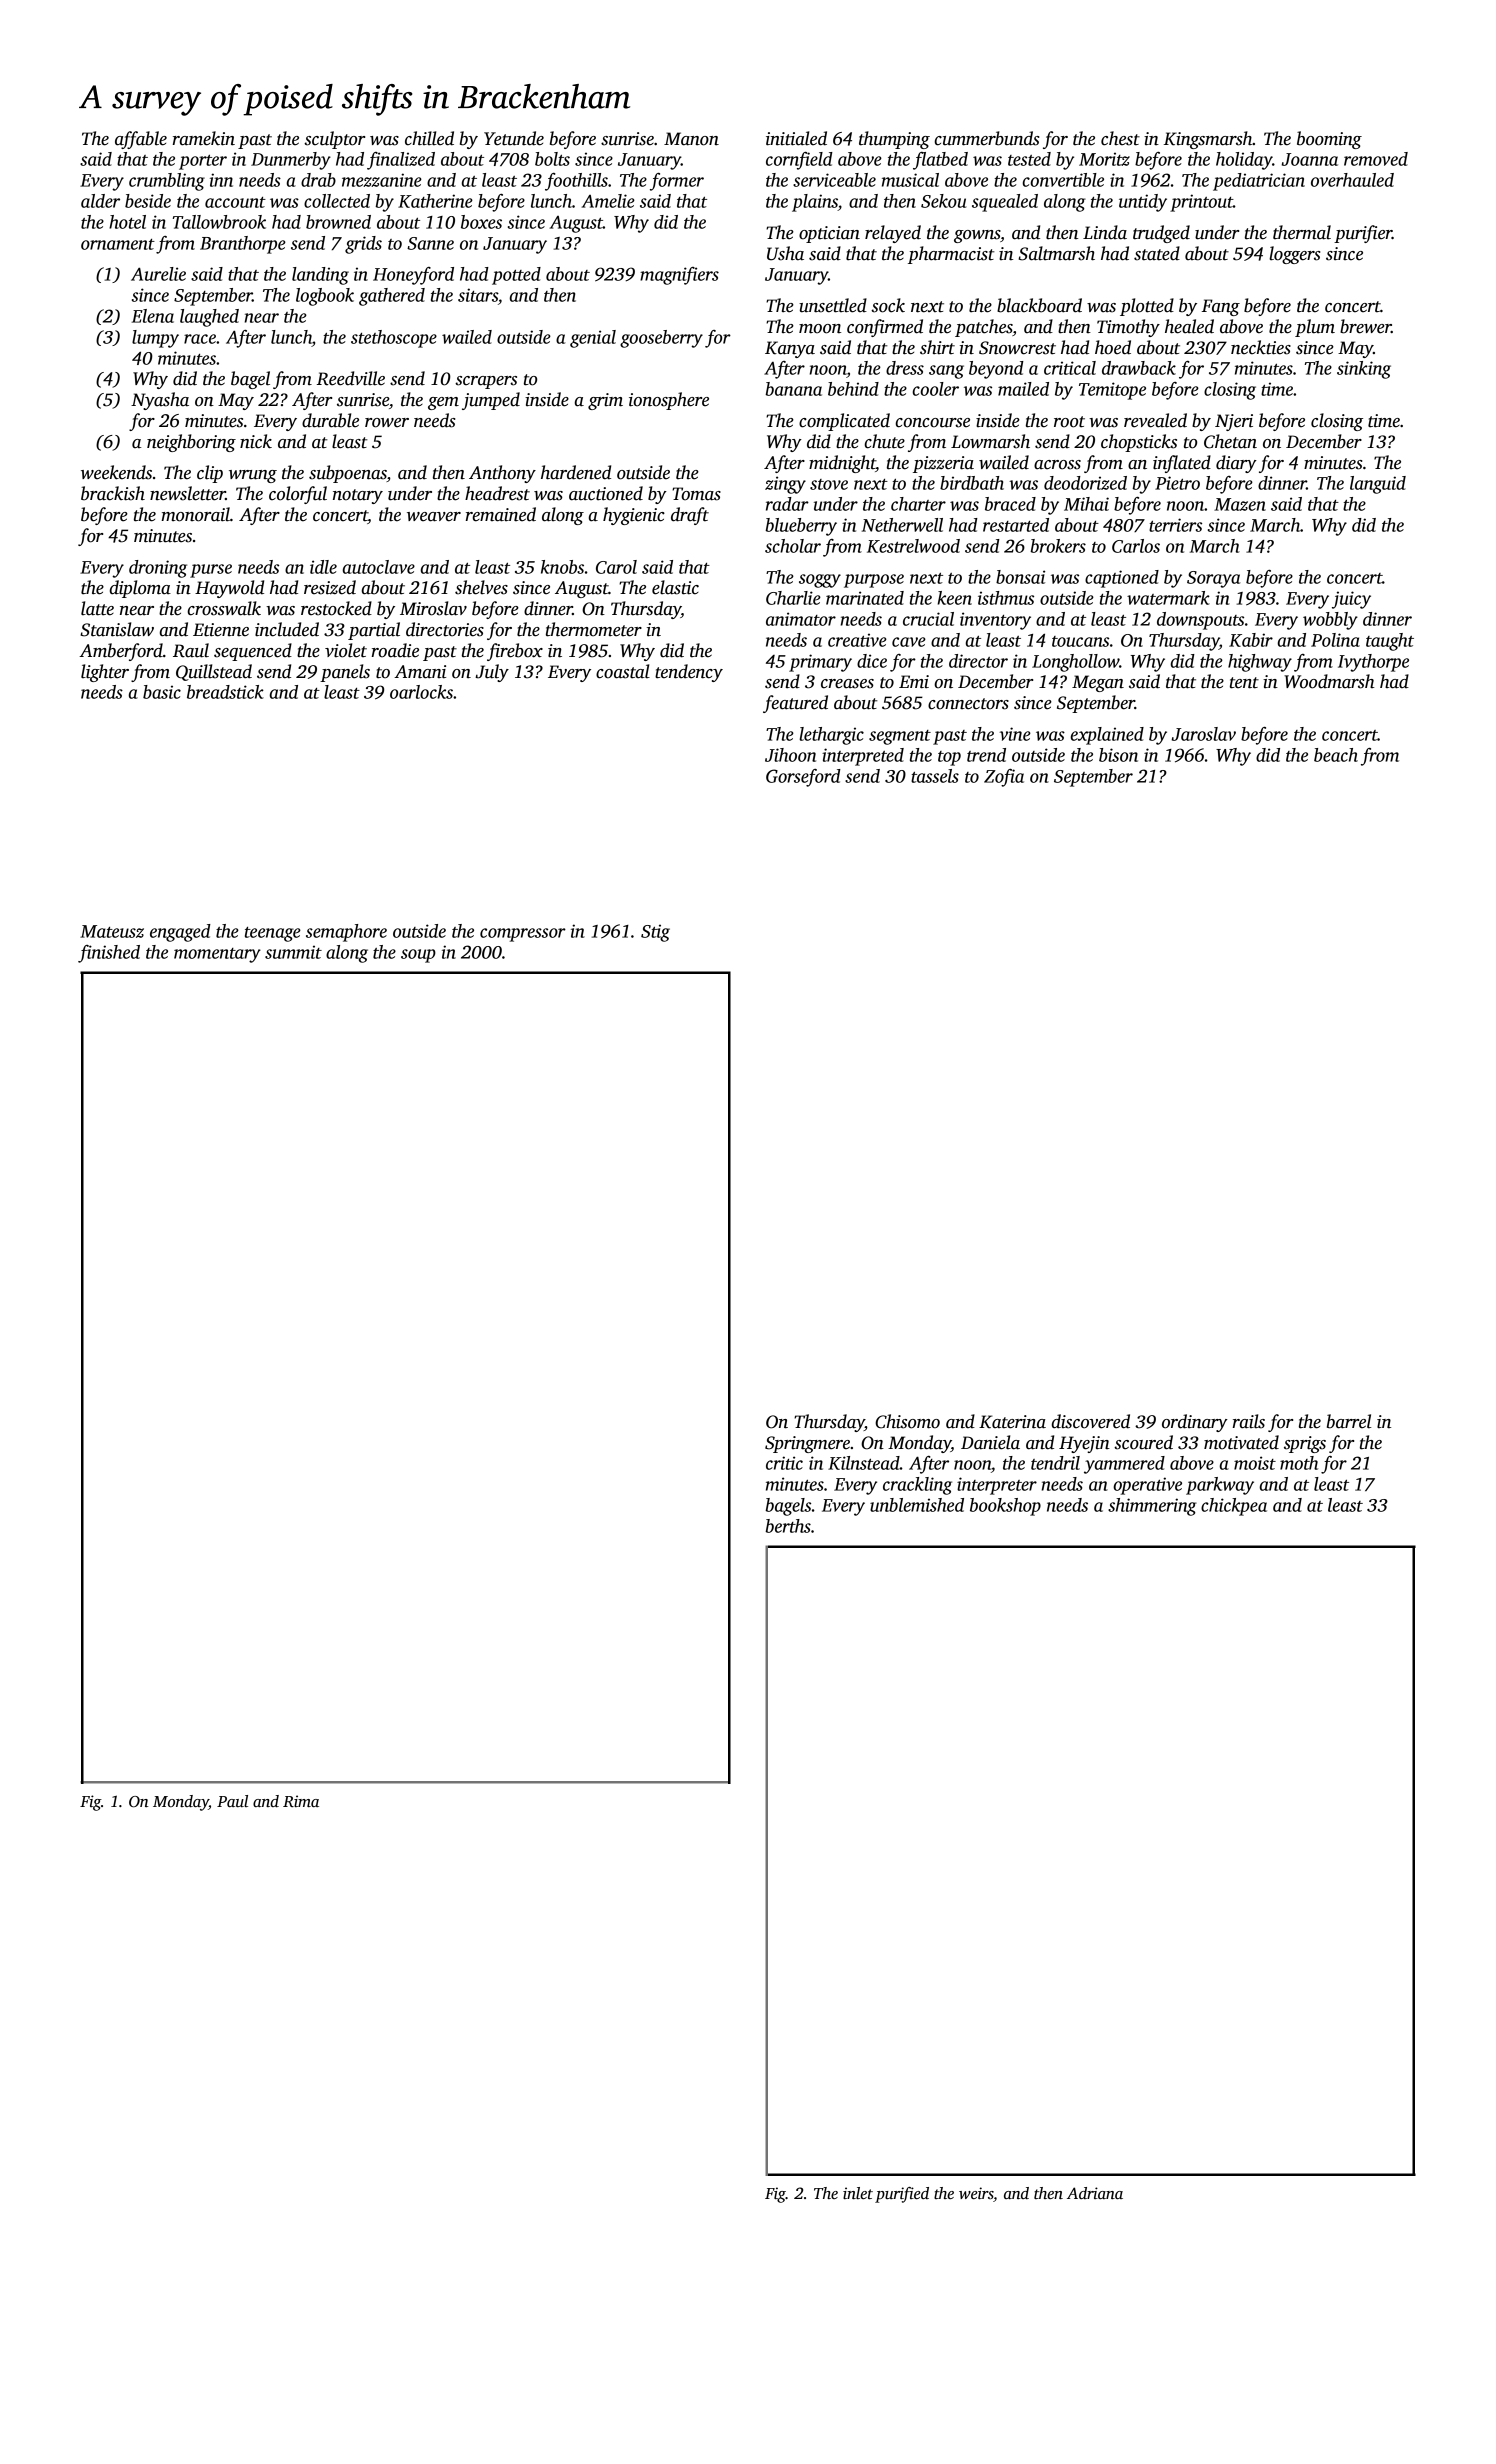  Describe the element at coordinates (1234, 1507) in the screenshot. I see `chickpea` at that location.
